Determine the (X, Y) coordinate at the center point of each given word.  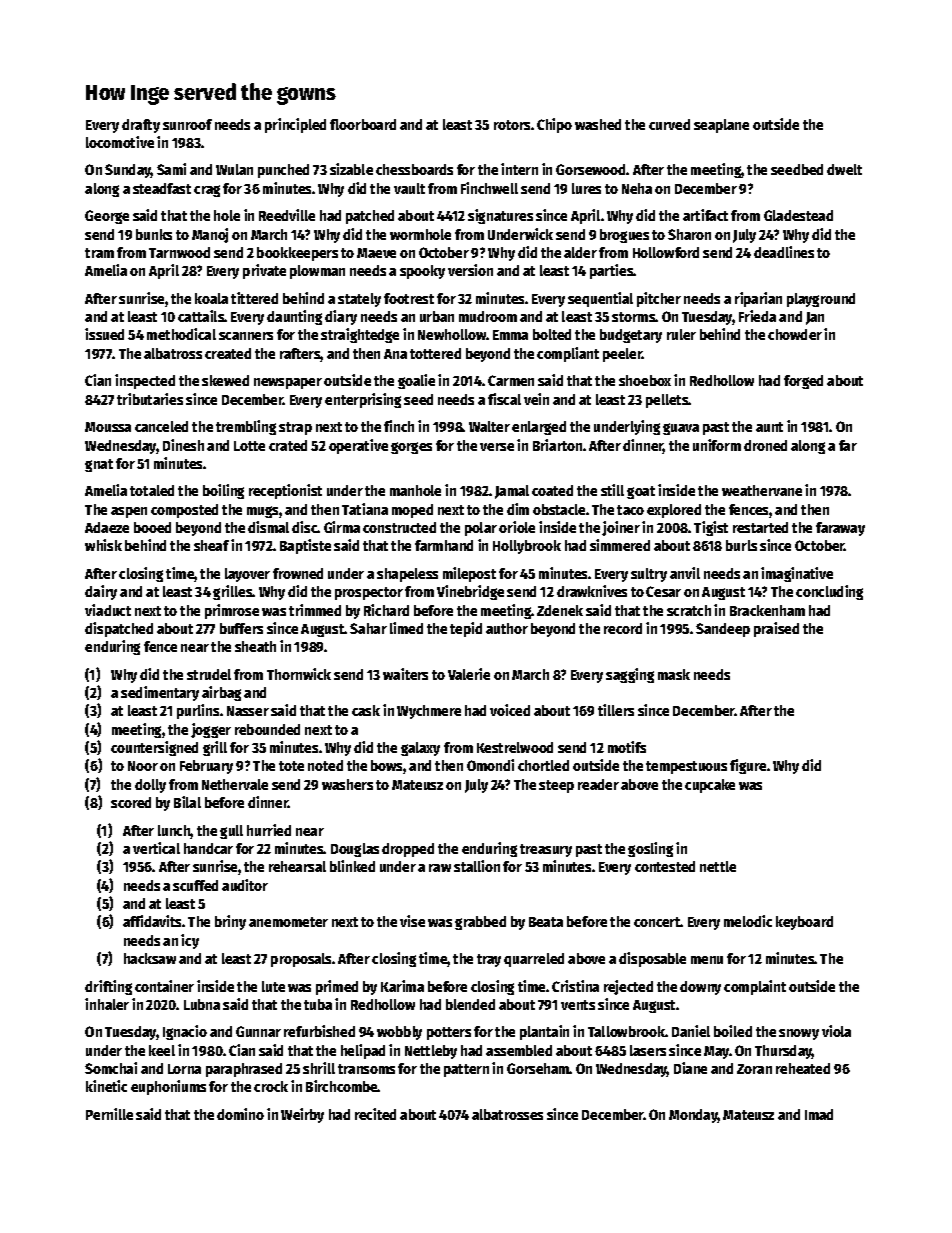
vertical (156, 848)
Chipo (554, 125)
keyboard (804, 923)
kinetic (106, 1086)
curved (669, 124)
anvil (685, 573)
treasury (546, 850)
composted (184, 511)
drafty (141, 126)
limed (406, 628)
